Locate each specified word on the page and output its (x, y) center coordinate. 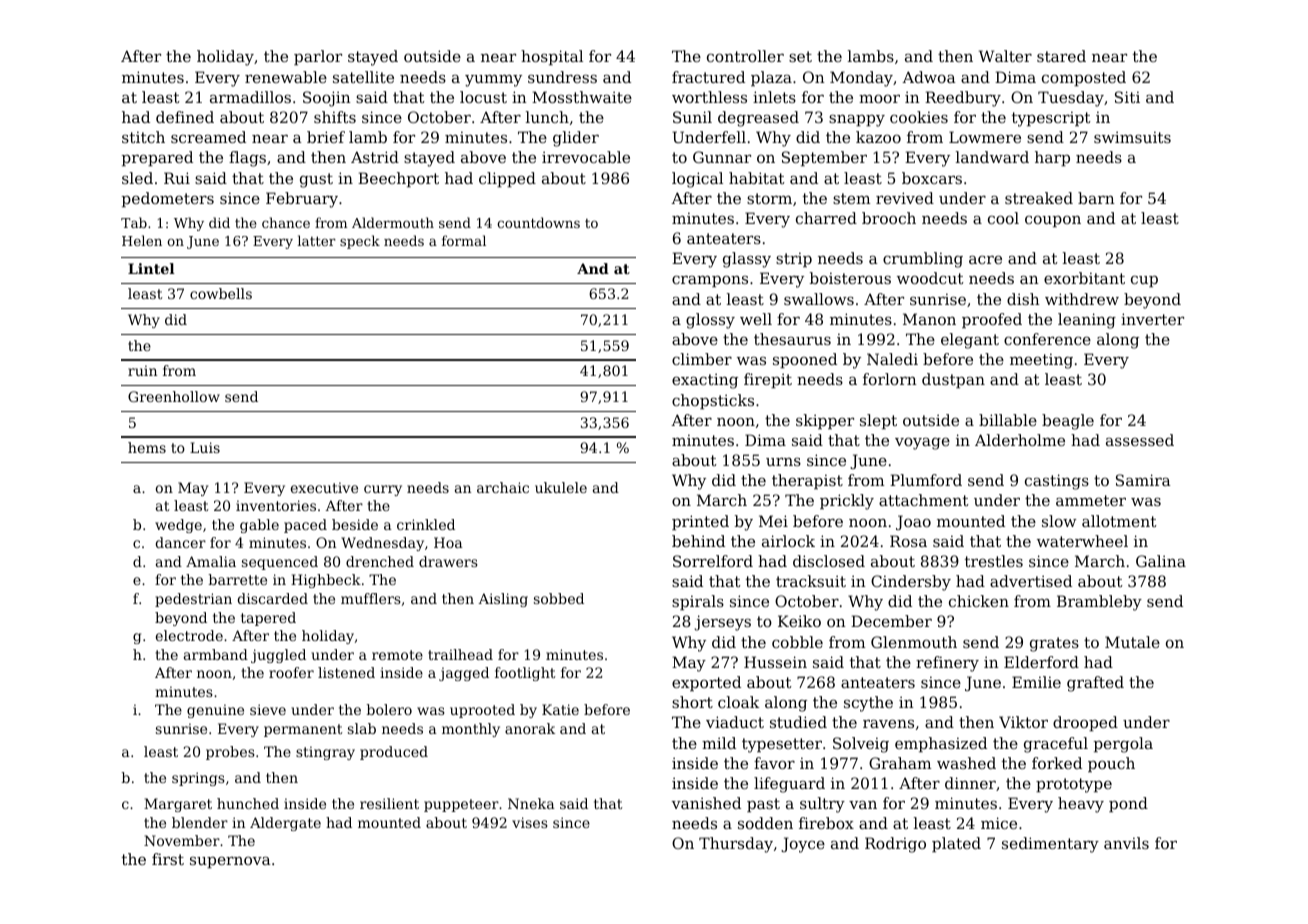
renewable (286, 77)
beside (355, 524)
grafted (1095, 684)
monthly (471, 730)
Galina (1161, 561)
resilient (389, 803)
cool (1003, 218)
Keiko (799, 621)
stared (1061, 56)
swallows (819, 299)
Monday (861, 79)
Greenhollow (174, 396)
